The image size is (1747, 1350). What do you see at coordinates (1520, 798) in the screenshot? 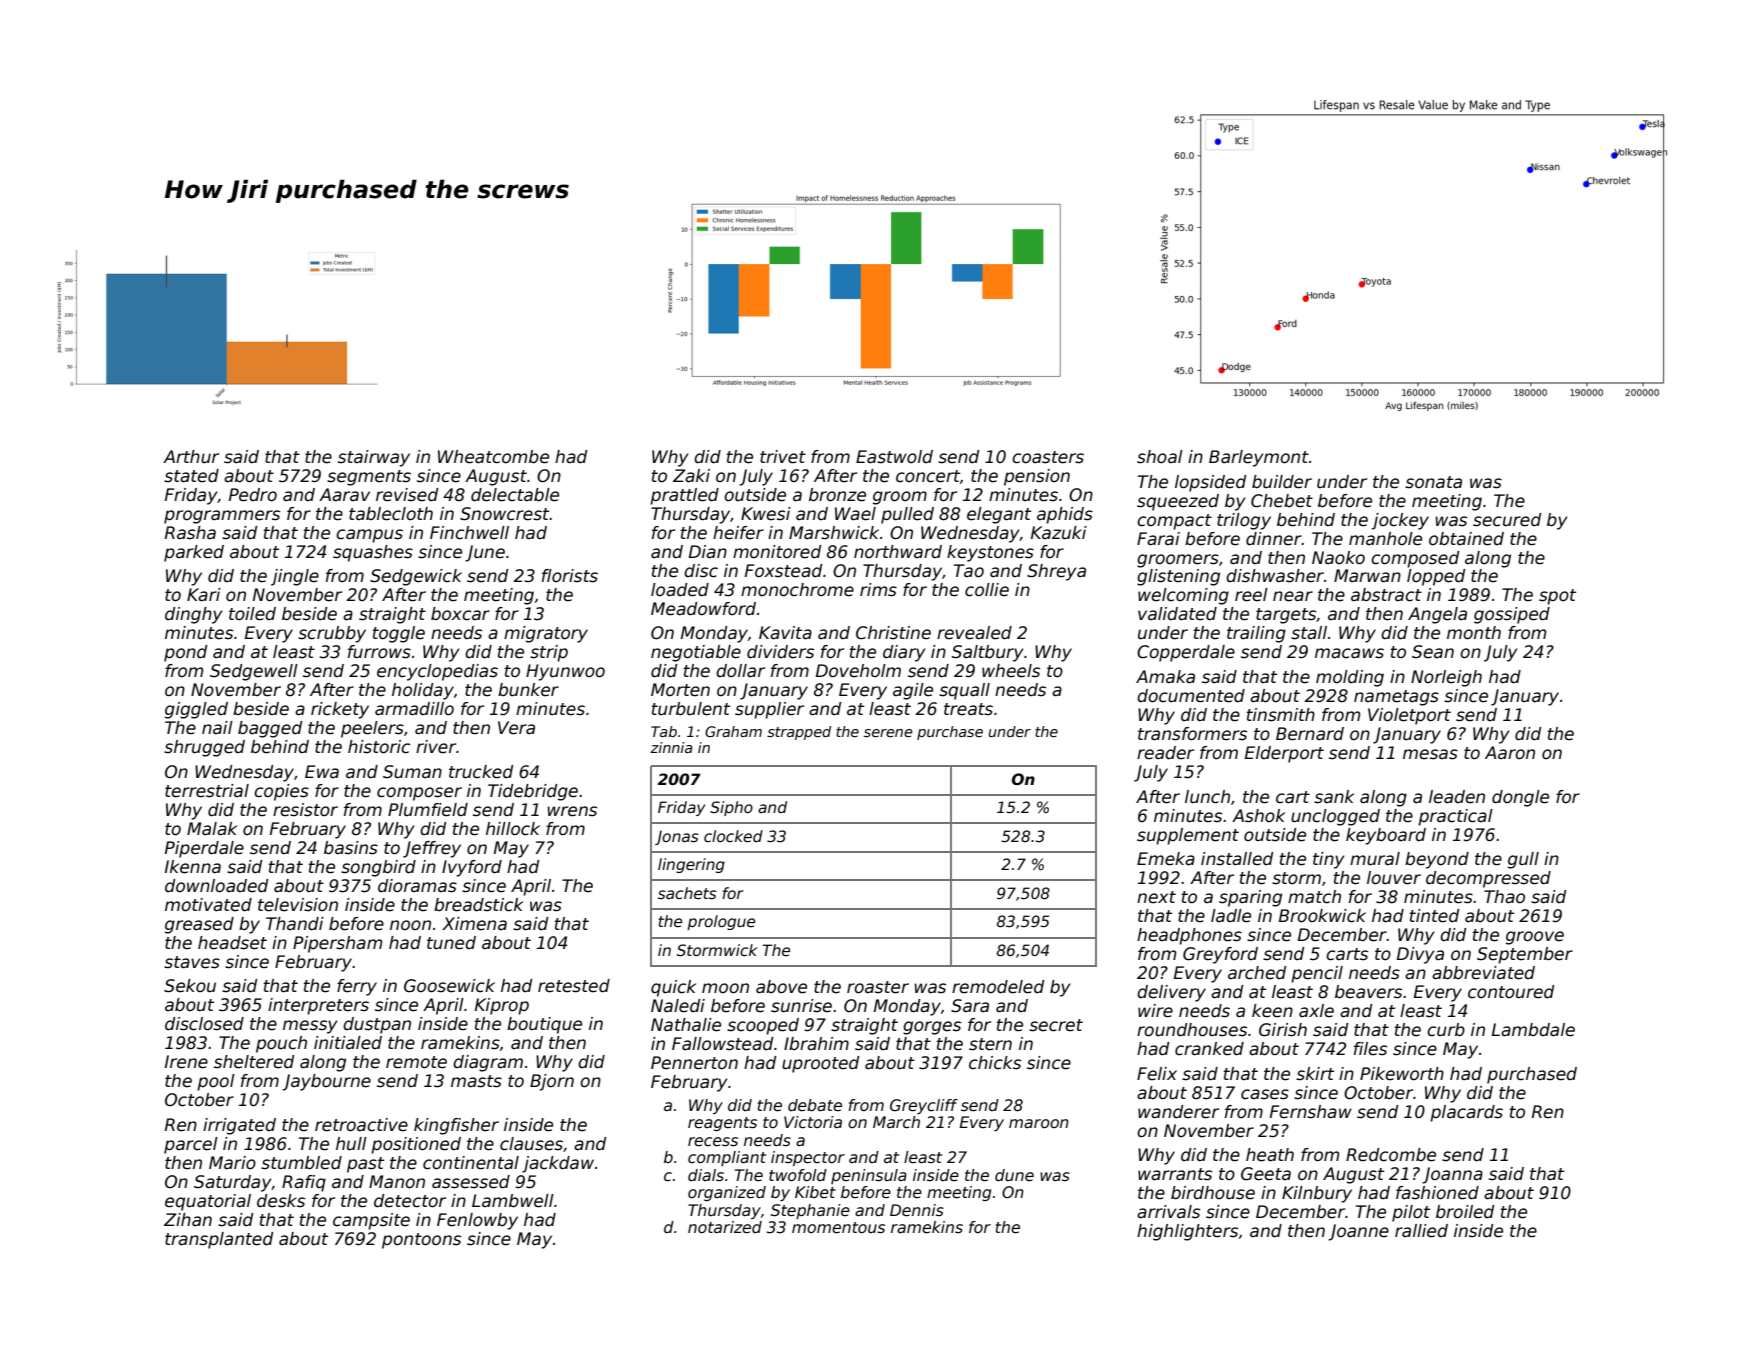
I see `dongle` at bounding box center [1520, 798].
